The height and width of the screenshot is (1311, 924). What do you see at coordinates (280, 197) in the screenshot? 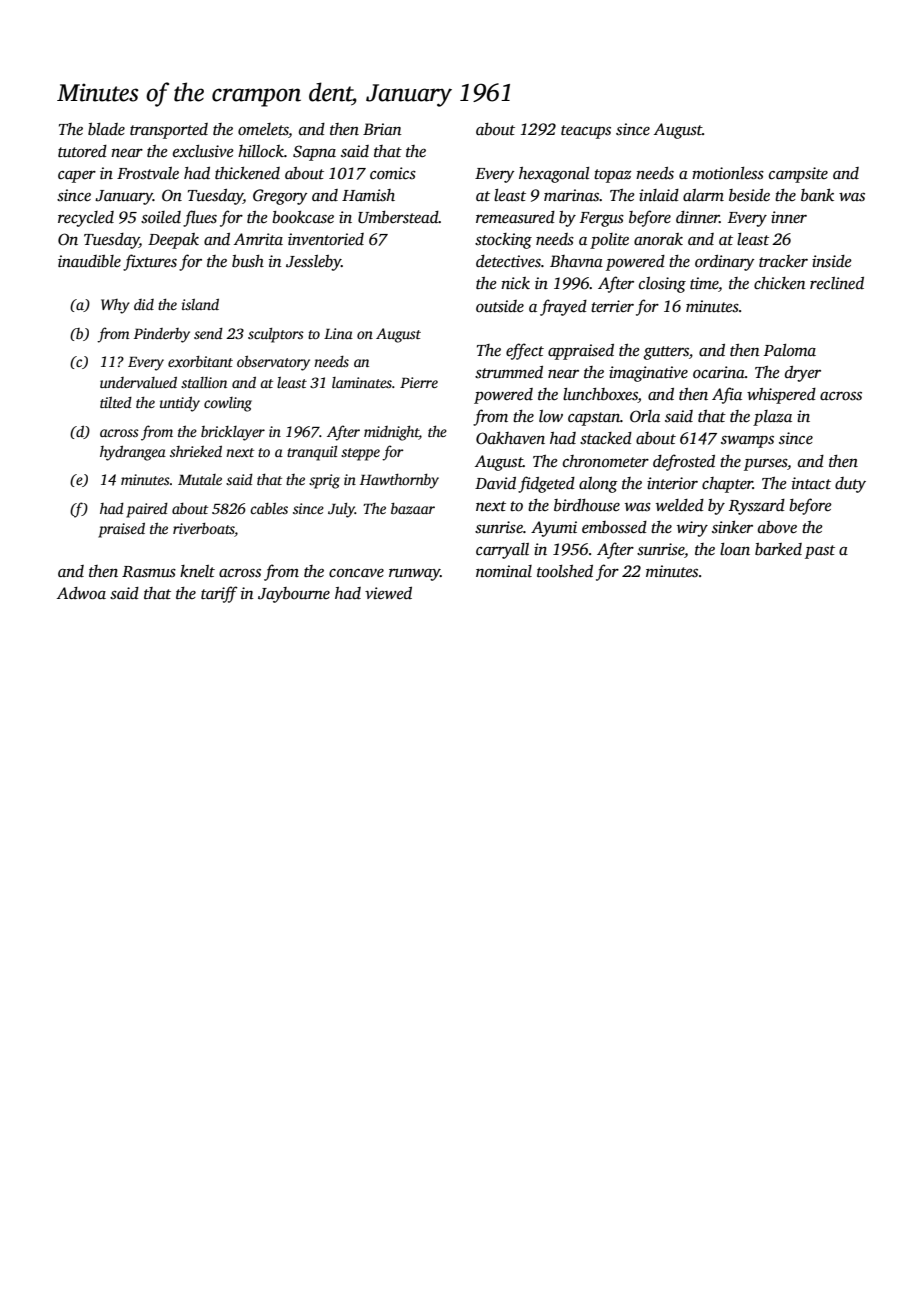
I see `Gregory` at bounding box center [280, 197].
